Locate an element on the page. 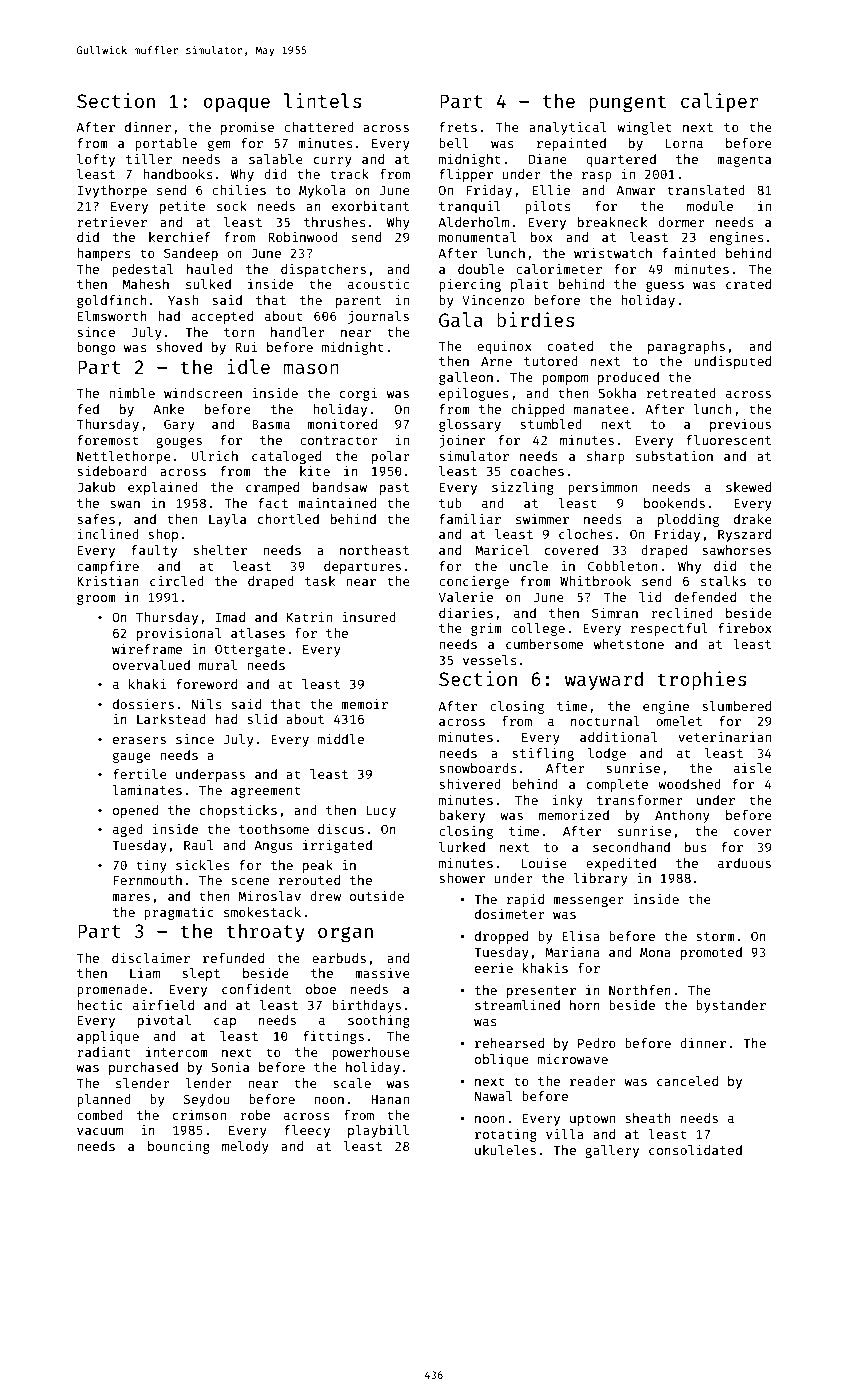 This document has width=849, height=1400. aisle is located at coordinates (753, 768).
